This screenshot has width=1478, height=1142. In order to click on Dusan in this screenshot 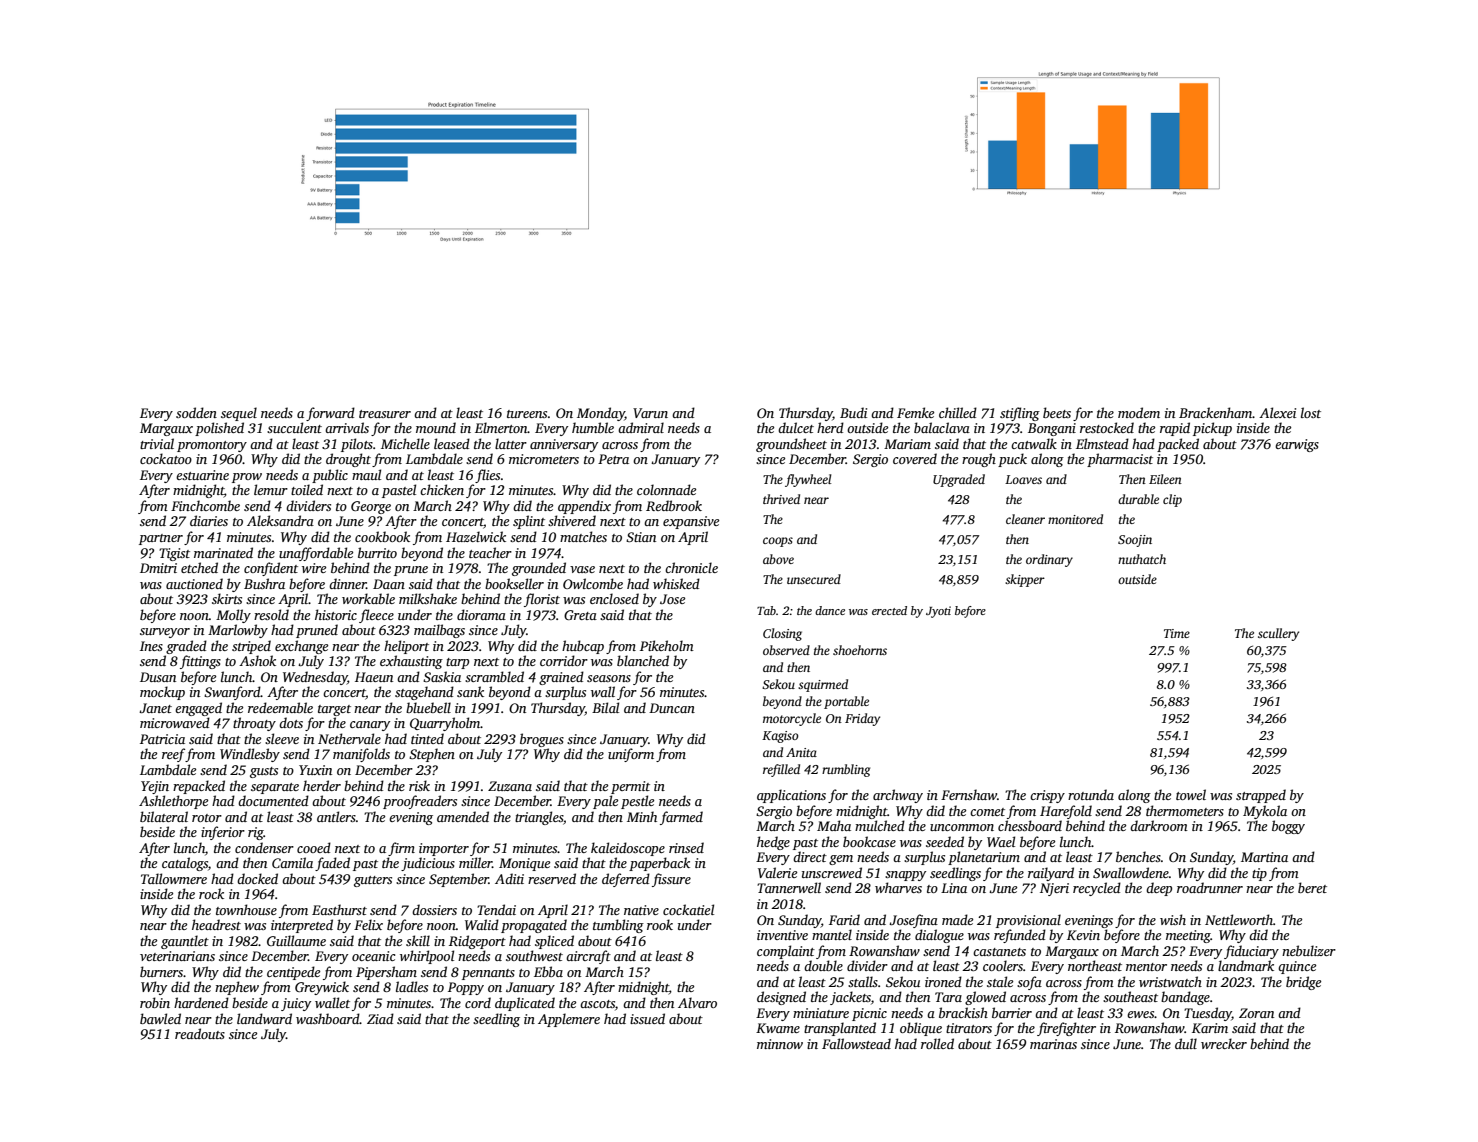, I will do `click(158, 677)`.
